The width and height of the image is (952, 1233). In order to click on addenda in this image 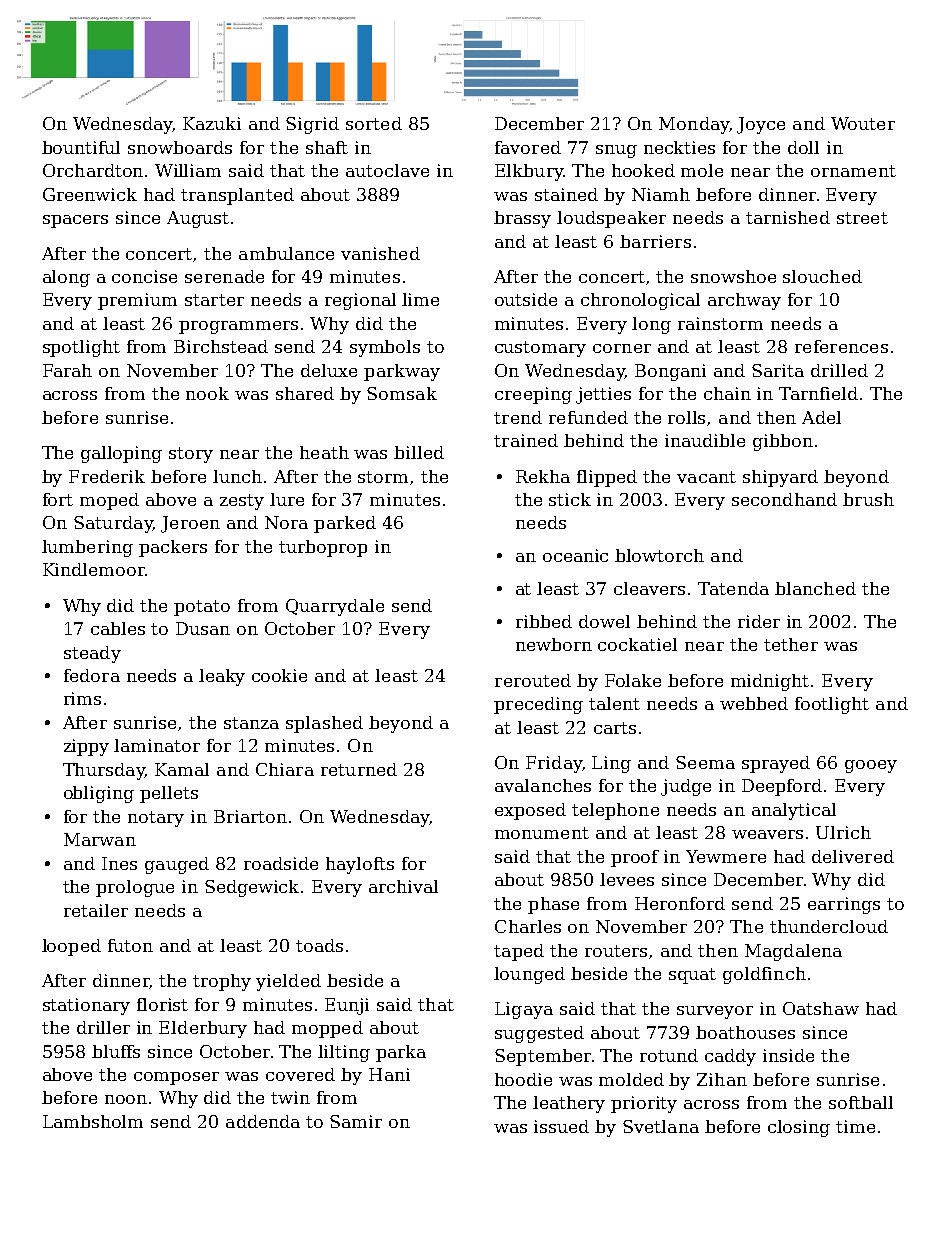, I will do `click(263, 1121)`.
